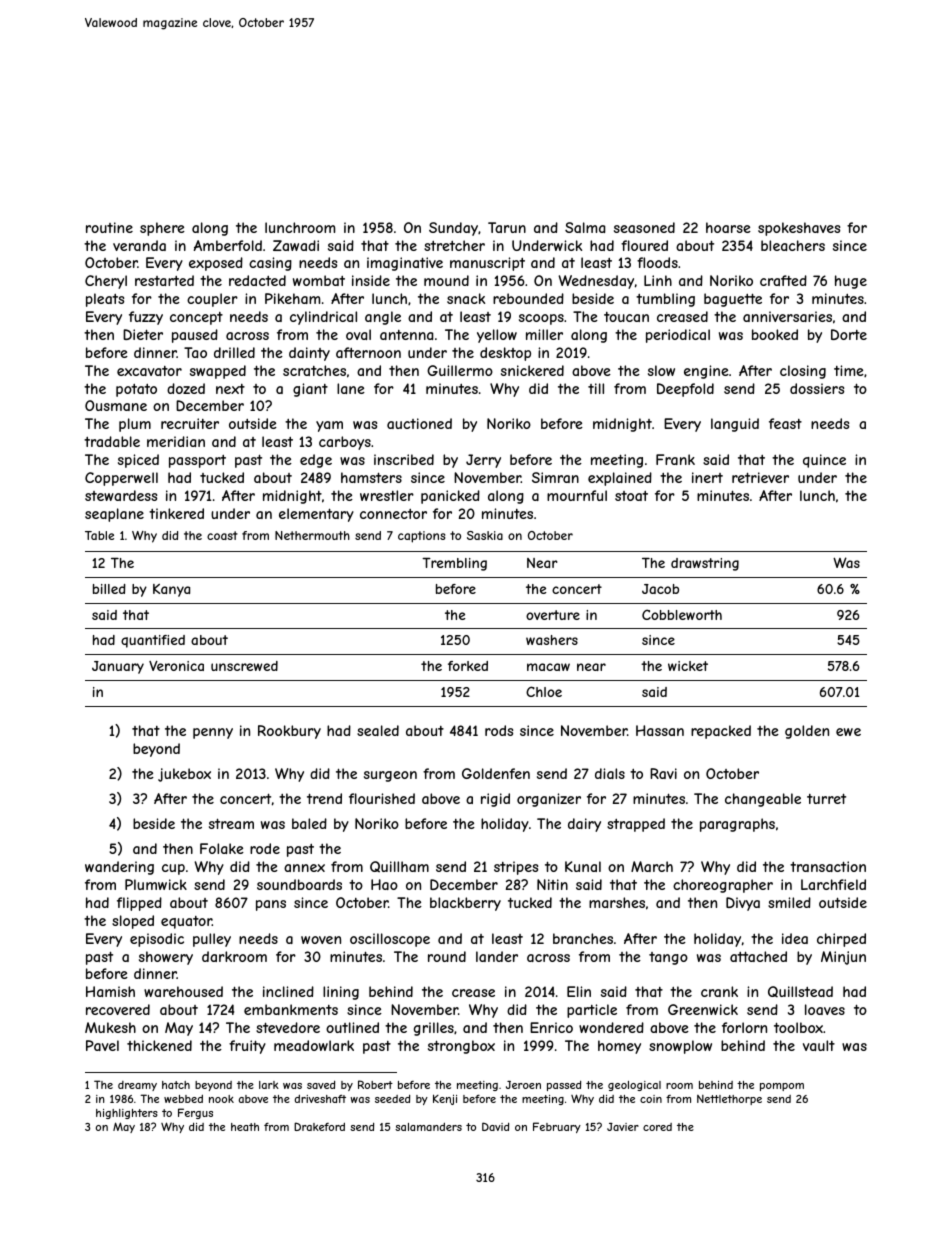 The width and height of the image is (952, 1233). I want to click on Tarun, so click(507, 227).
